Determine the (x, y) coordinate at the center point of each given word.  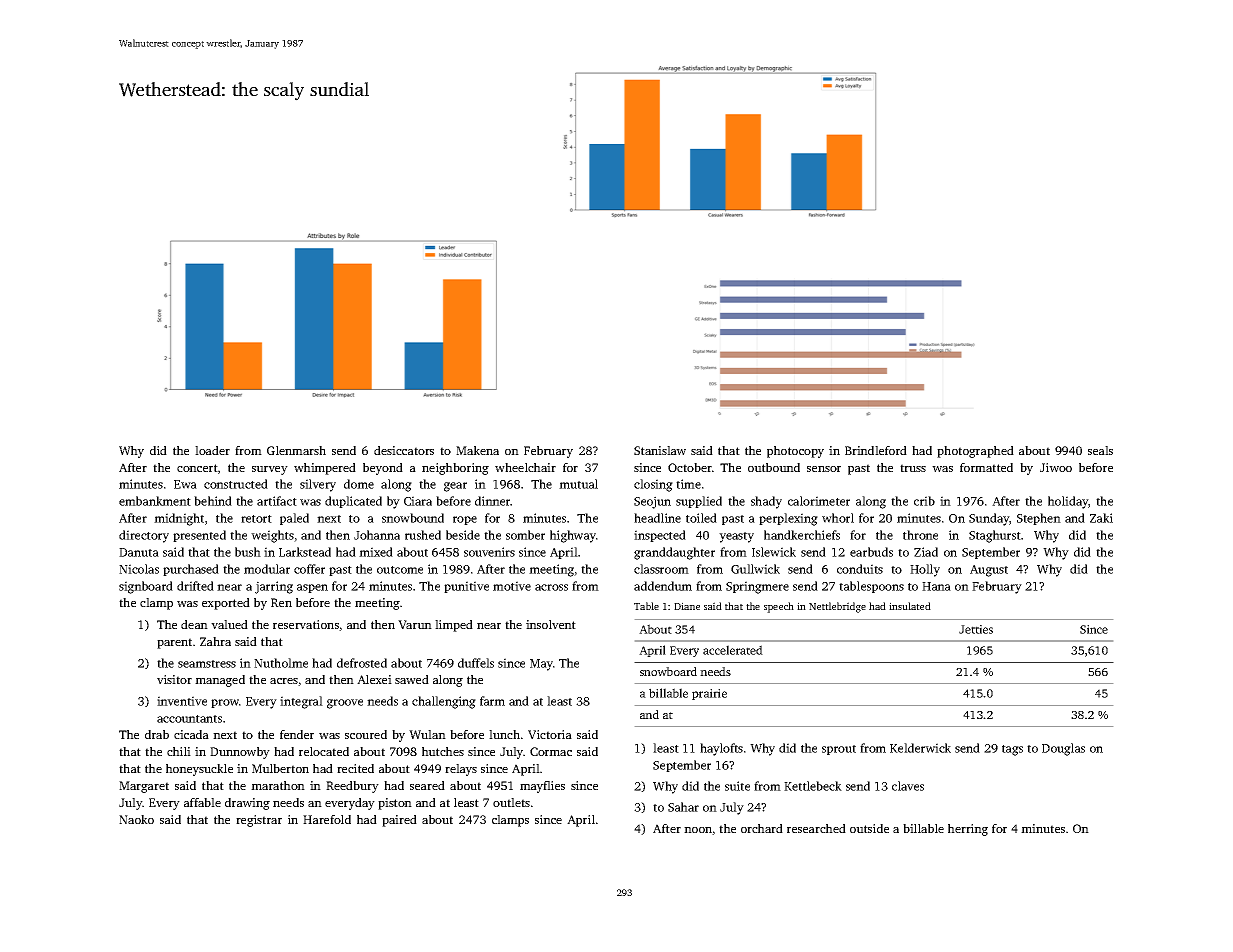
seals (1100, 450)
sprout (839, 750)
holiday (1068, 502)
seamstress (207, 664)
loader (212, 450)
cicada (191, 734)
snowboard (668, 671)
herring (968, 830)
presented (199, 536)
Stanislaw (660, 450)
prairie (709, 694)
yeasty (736, 537)
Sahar (683, 807)
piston (395, 804)
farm (492, 701)
